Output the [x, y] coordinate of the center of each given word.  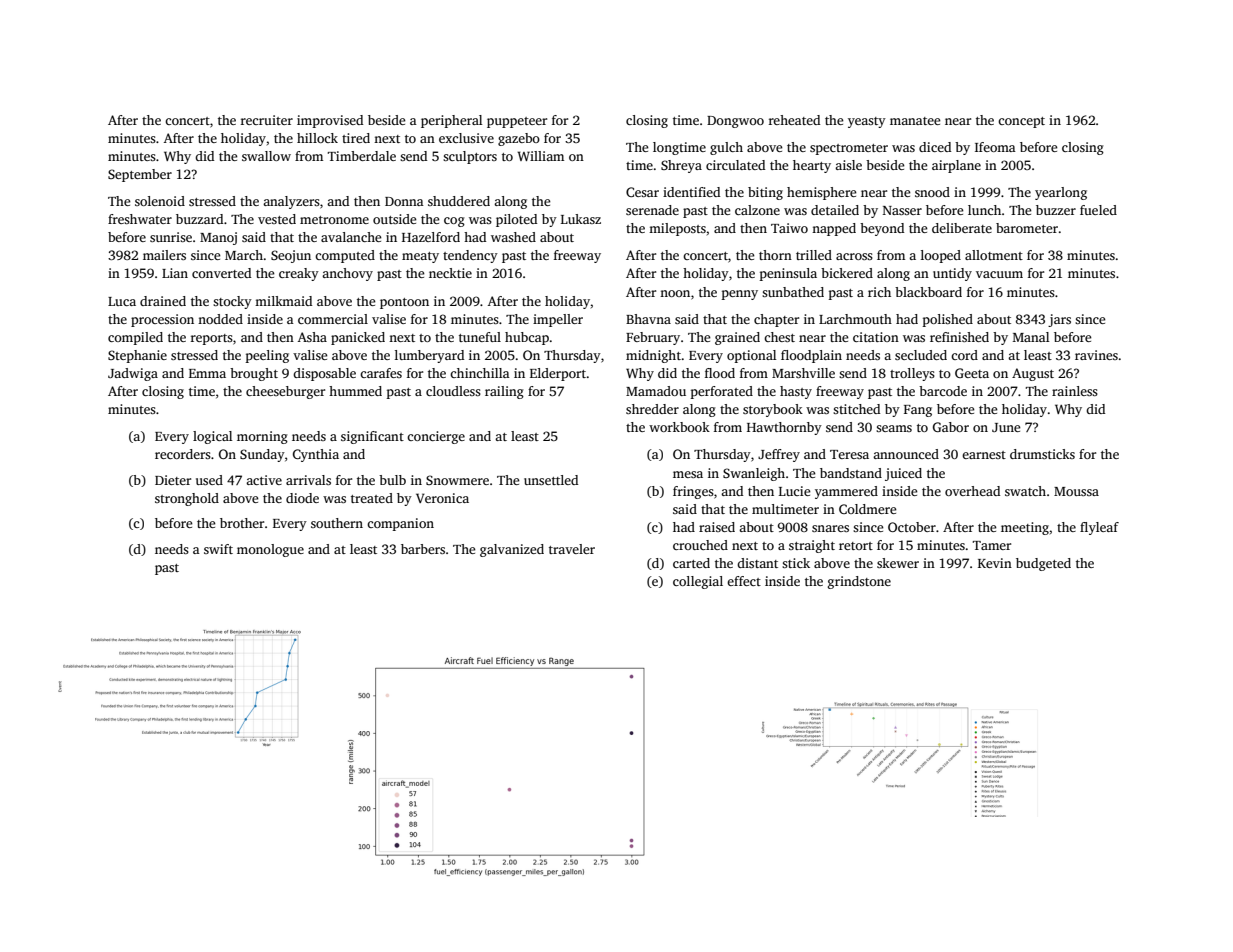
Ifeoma [995, 147]
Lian [175, 273]
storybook [773, 410]
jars [1059, 320]
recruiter [267, 120]
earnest [984, 455]
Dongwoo [735, 122]
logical [212, 437]
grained [737, 338]
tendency [470, 256]
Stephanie [137, 356]
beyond [882, 229]
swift [218, 549]
